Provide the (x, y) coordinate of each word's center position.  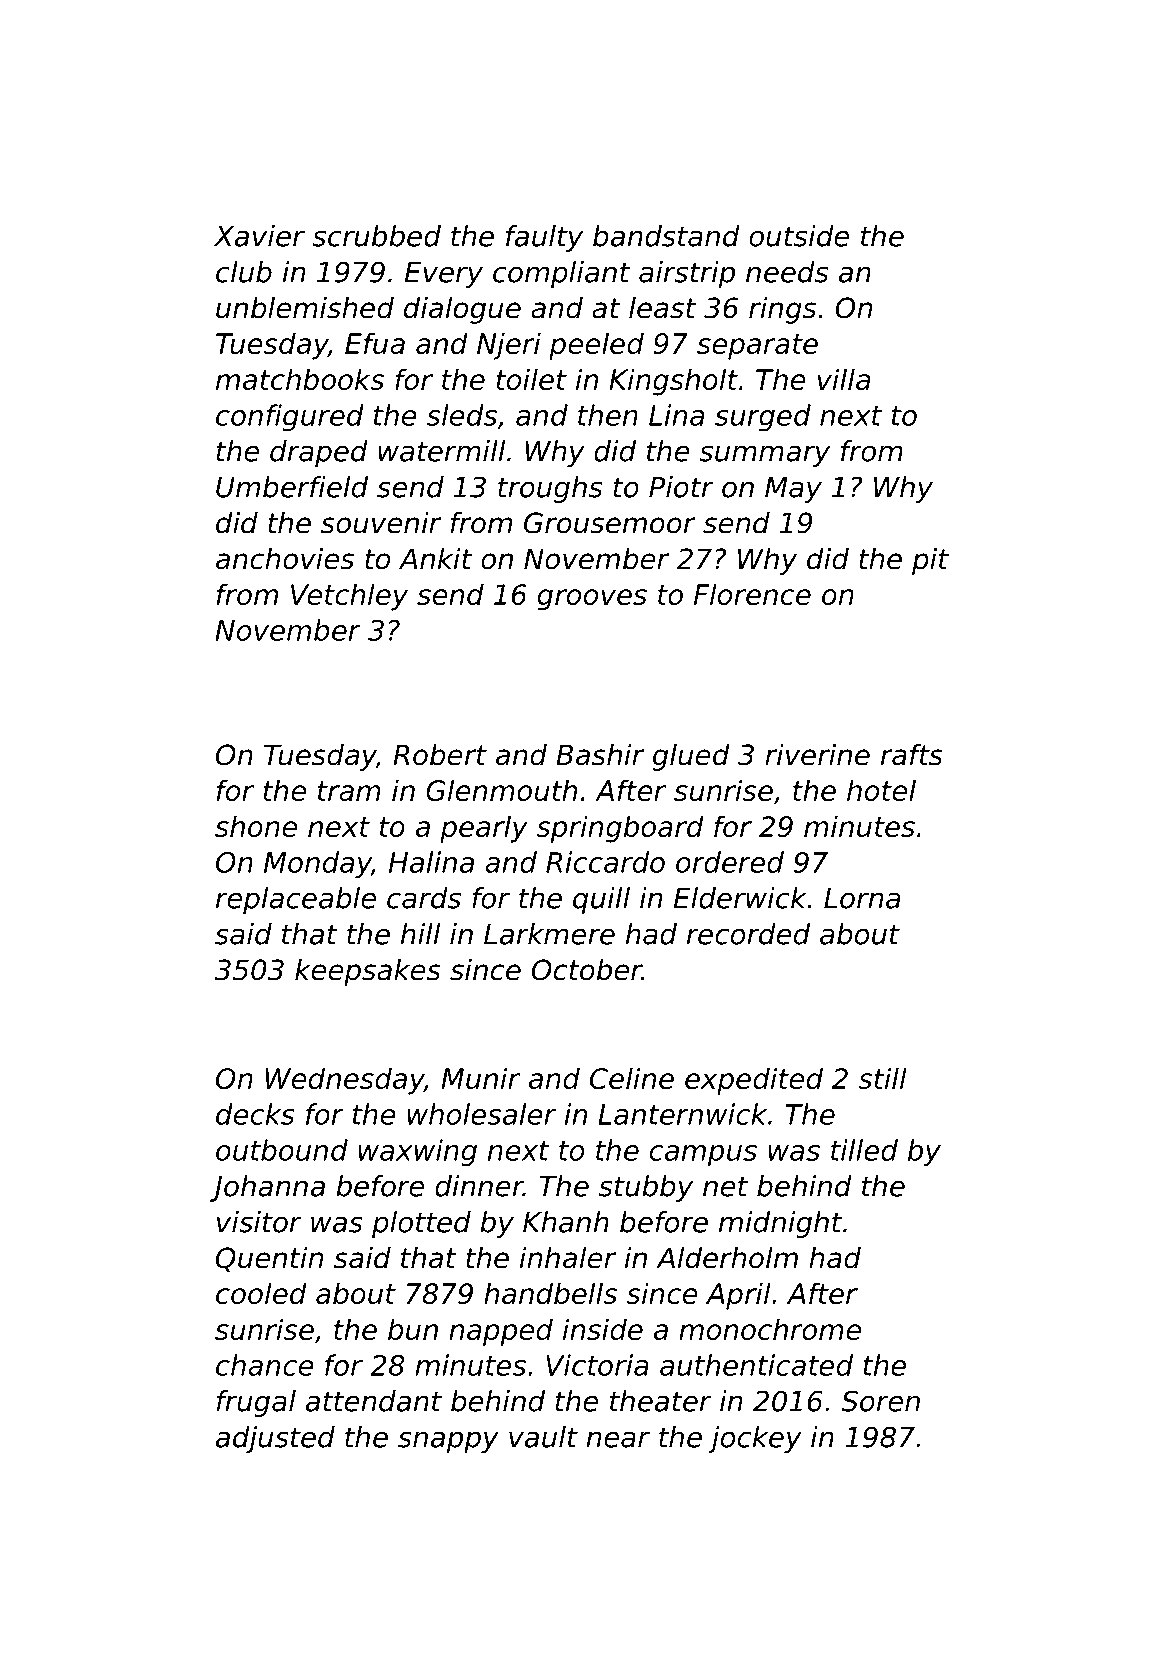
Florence (752, 594)
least (662, 308)
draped (319, 453)
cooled (261, 1293)
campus (703, 1155)
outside (799, 236)
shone (256, 826)
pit (930, 561)
